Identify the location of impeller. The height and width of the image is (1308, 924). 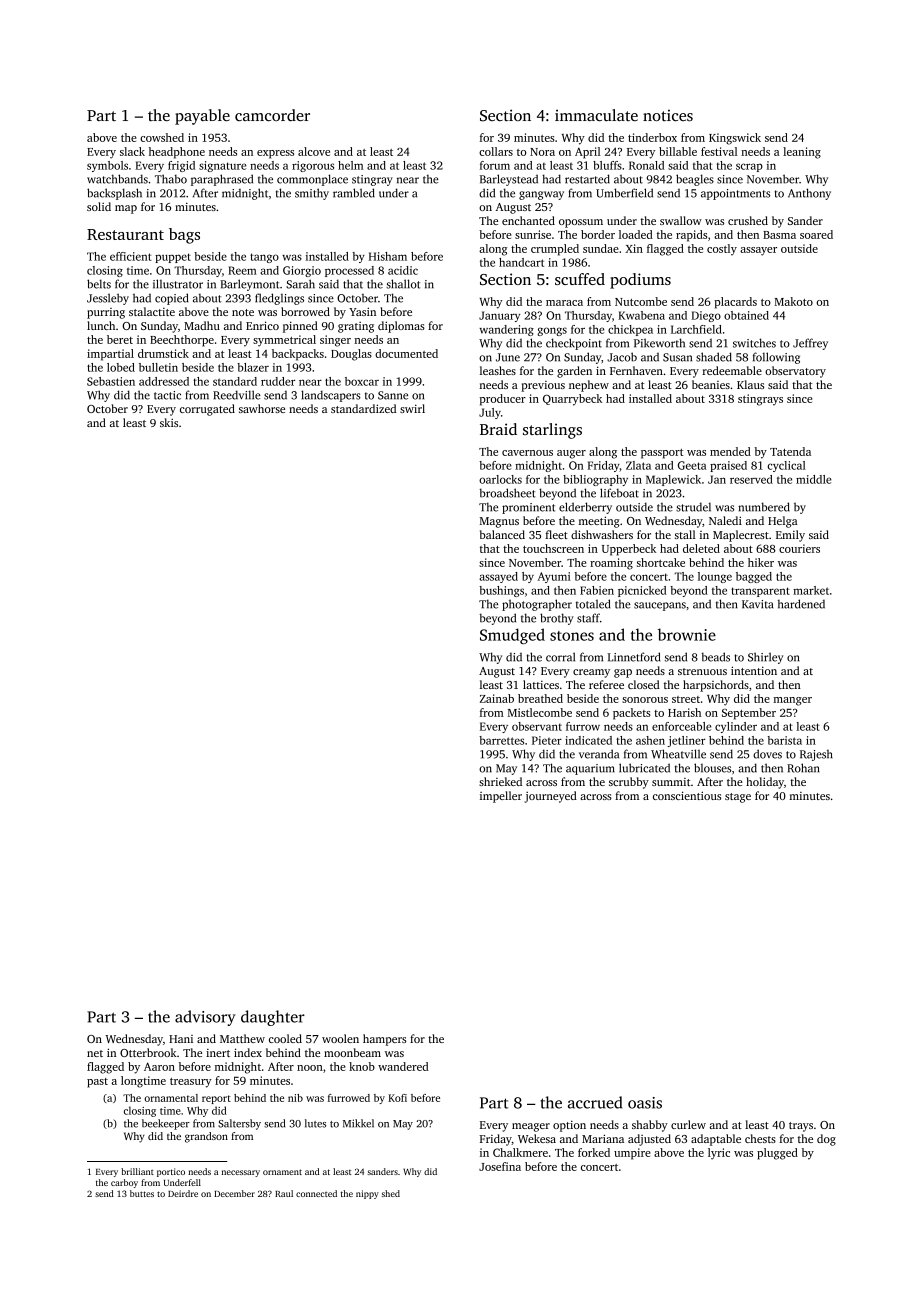
(501, 797).
